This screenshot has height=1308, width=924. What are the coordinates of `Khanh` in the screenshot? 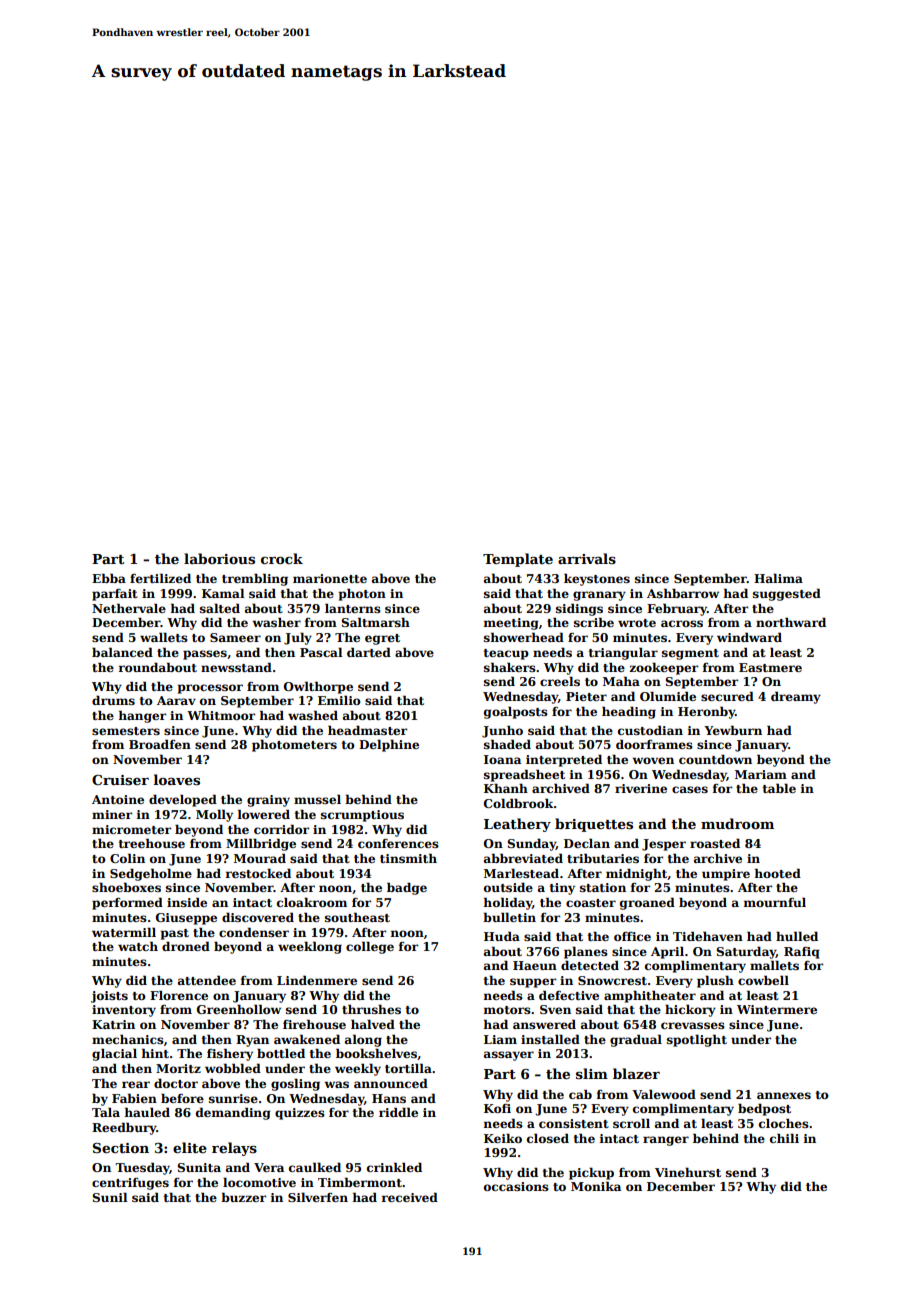 It's located at (506, 788).
